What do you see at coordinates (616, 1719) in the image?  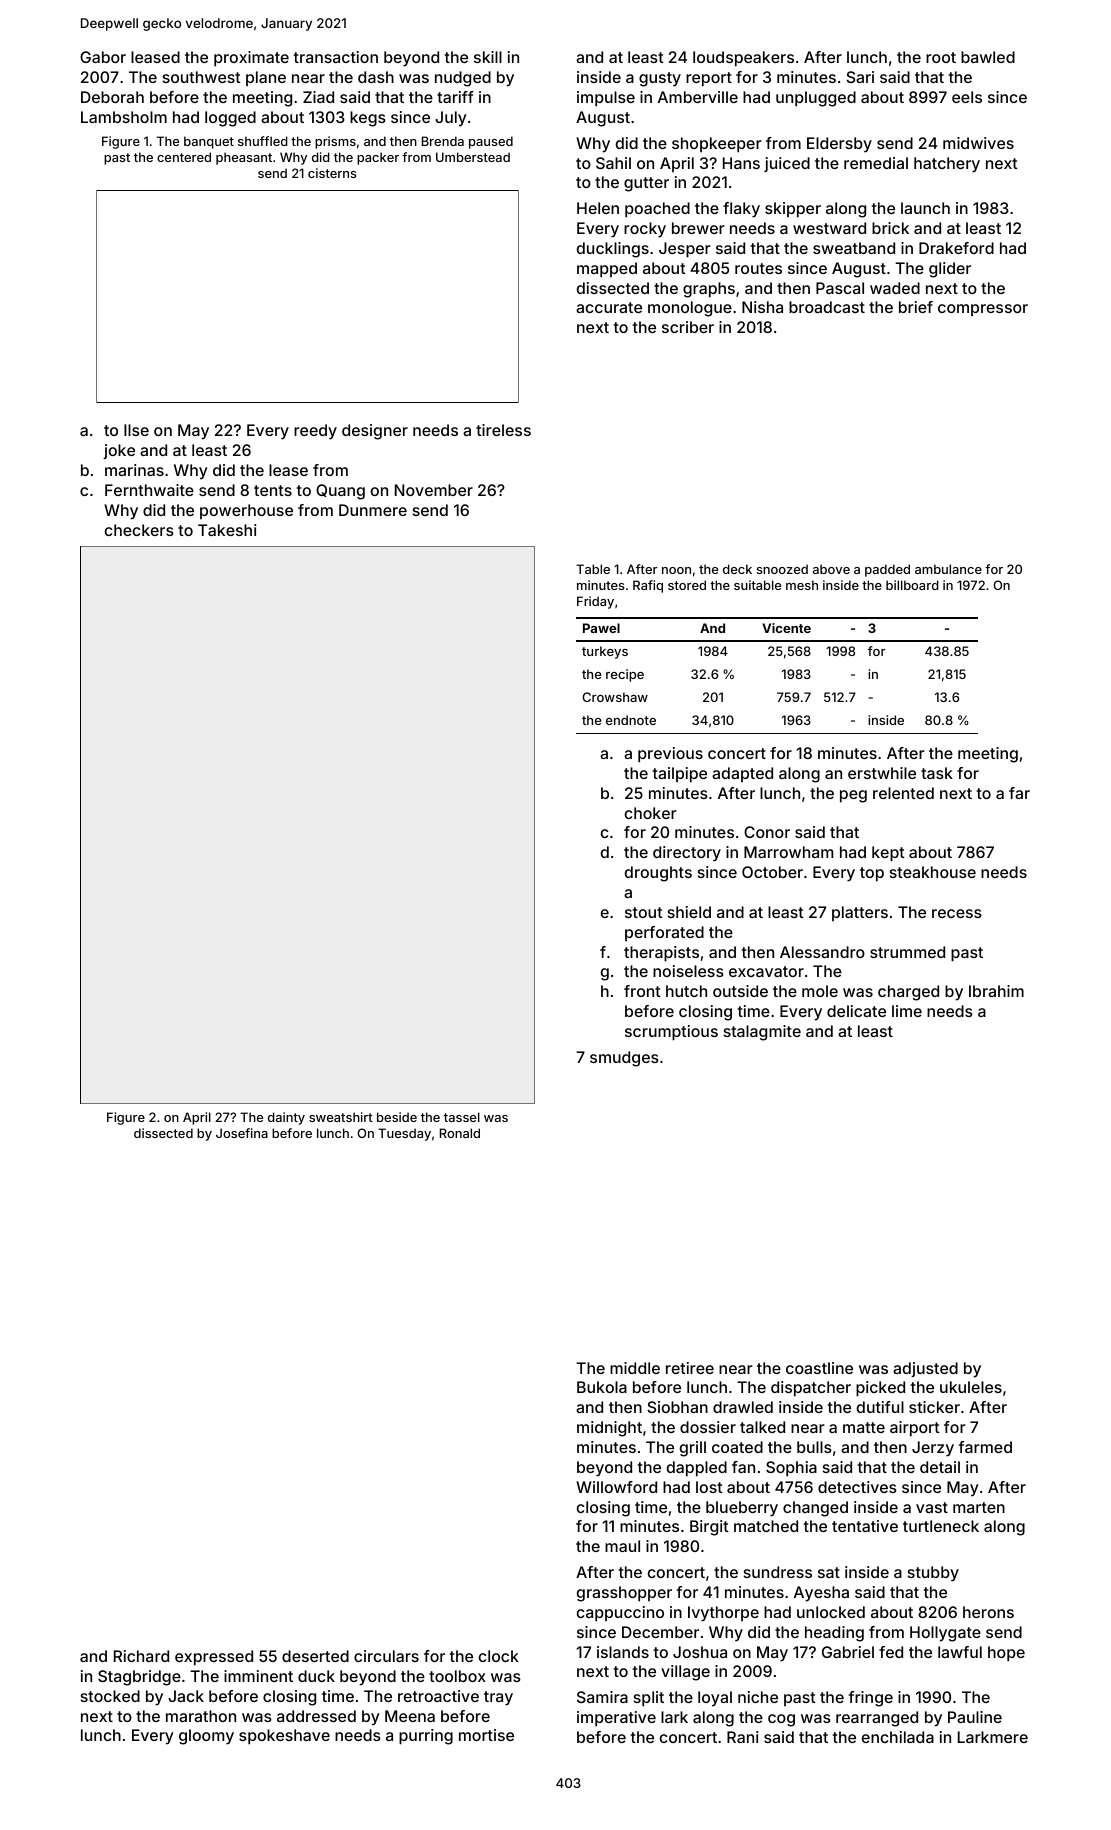 I see `imperative` at bounding box center [616, 1719].
